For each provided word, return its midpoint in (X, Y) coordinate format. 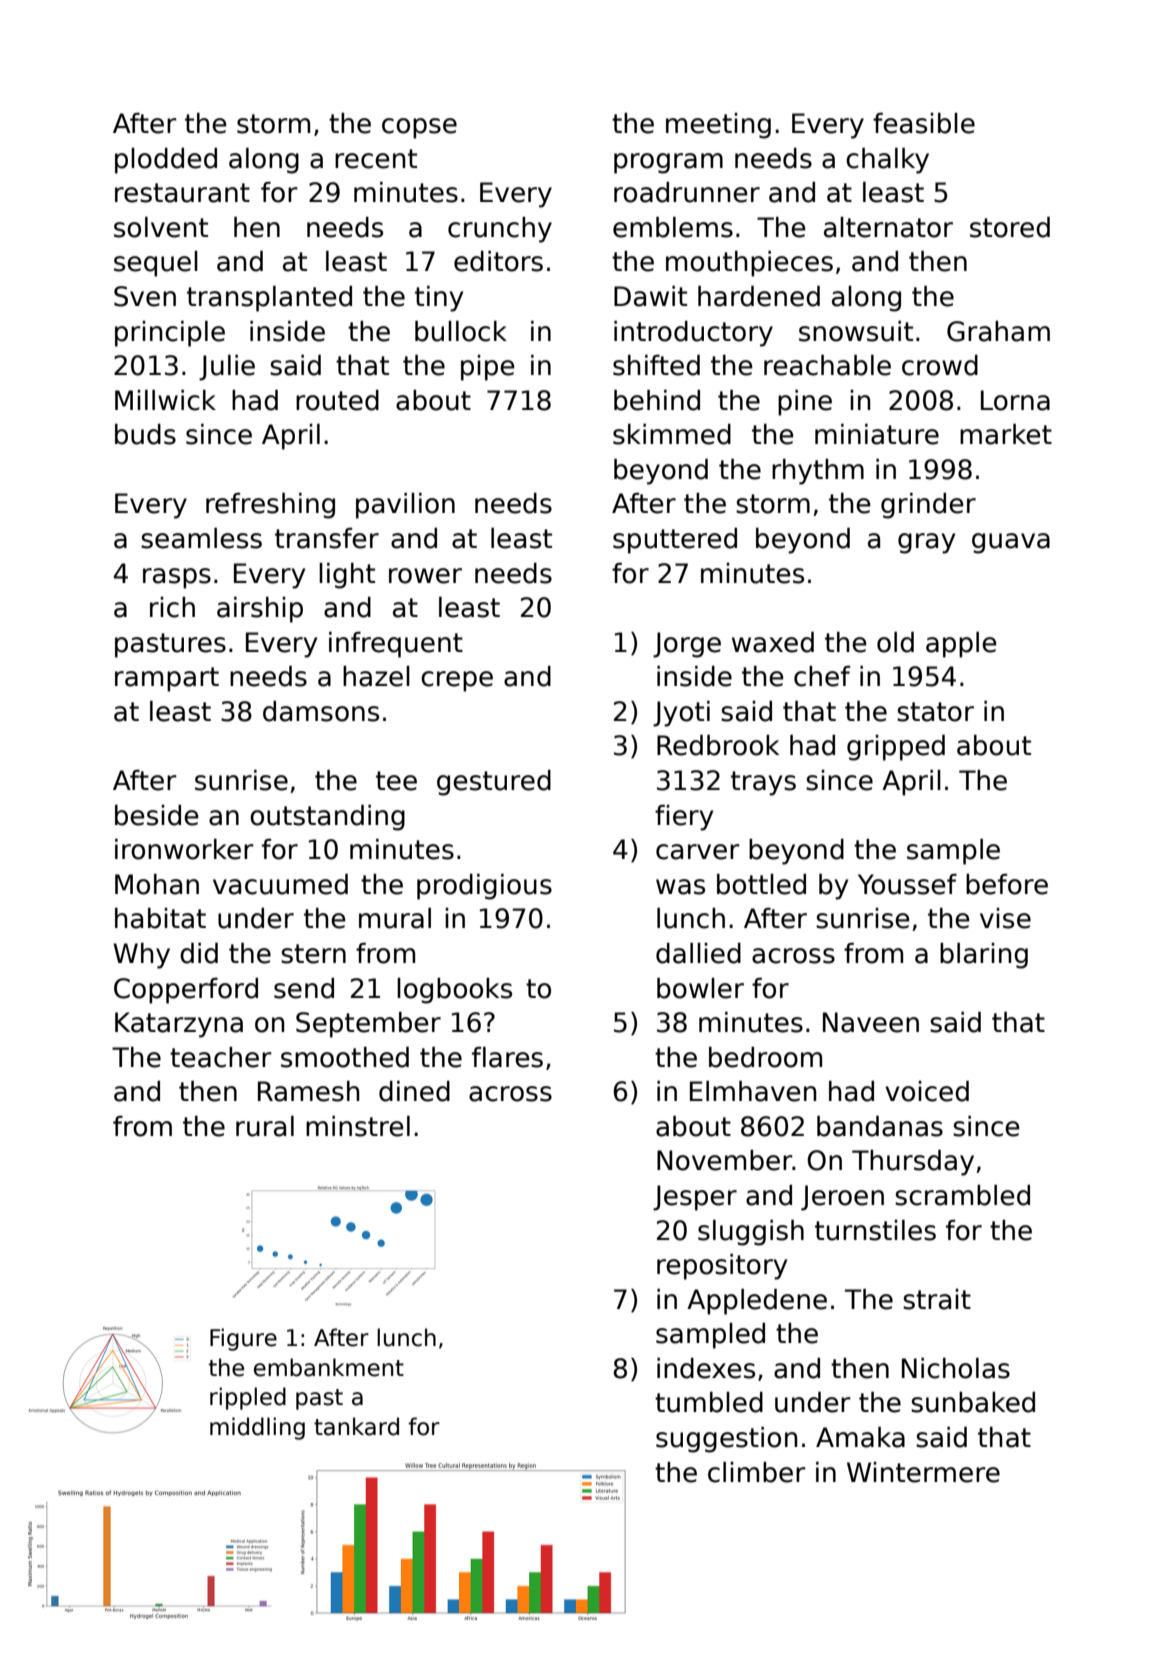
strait (937, 1299)
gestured (494, 783)
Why (141, 956)
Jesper (695, 1198)
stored (1010, 227)
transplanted (269, 299)
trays (763, 783)
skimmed (672, 434)
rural (265, 1126)
